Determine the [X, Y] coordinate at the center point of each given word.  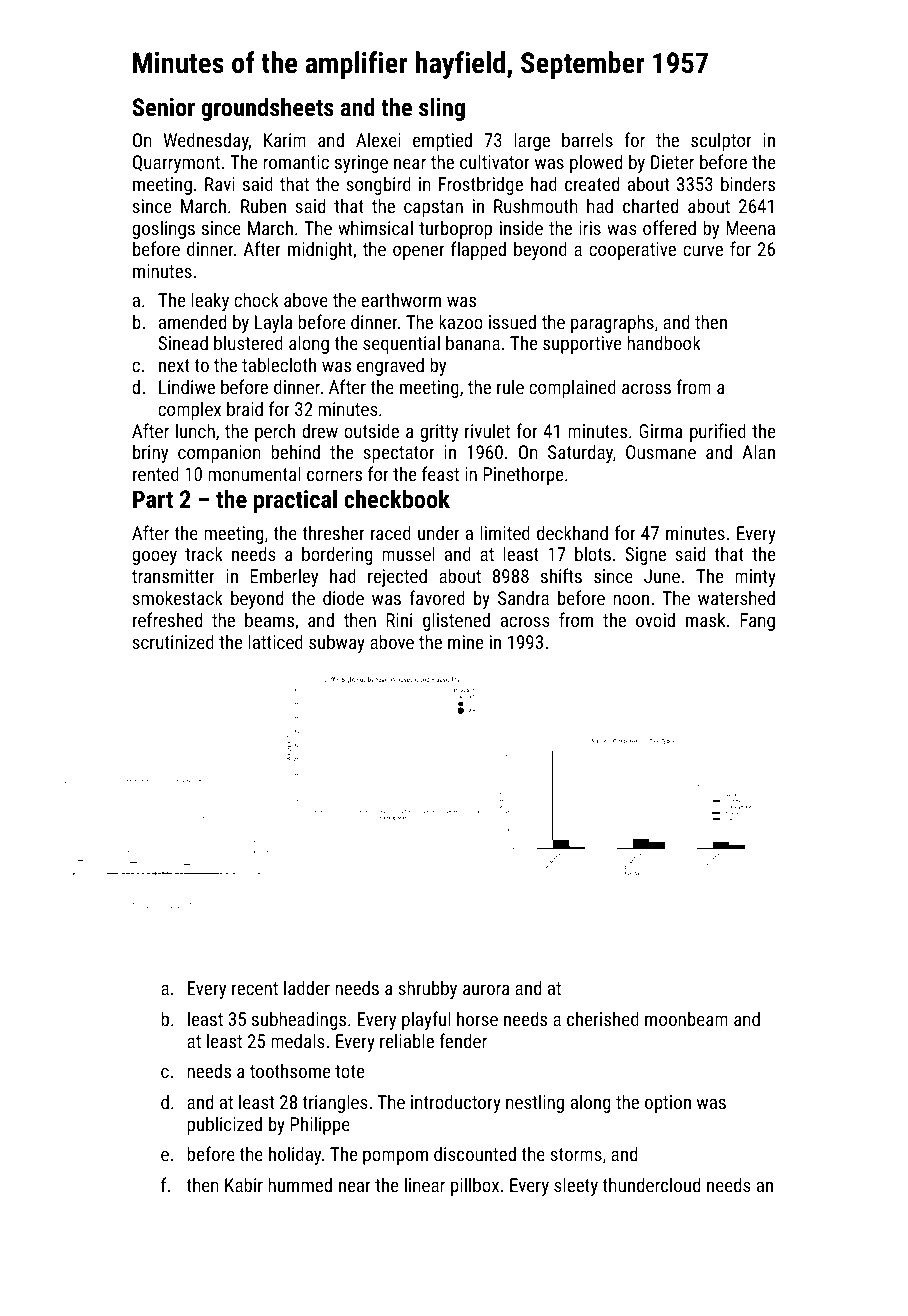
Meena [750, 228]
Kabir [244, 1184]
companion [219, 454]
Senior [163, 107]
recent [255, 988]
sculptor [721, 141]
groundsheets [267, 109]
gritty [439, 433]
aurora [486, 989]
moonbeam [686, 1018]
